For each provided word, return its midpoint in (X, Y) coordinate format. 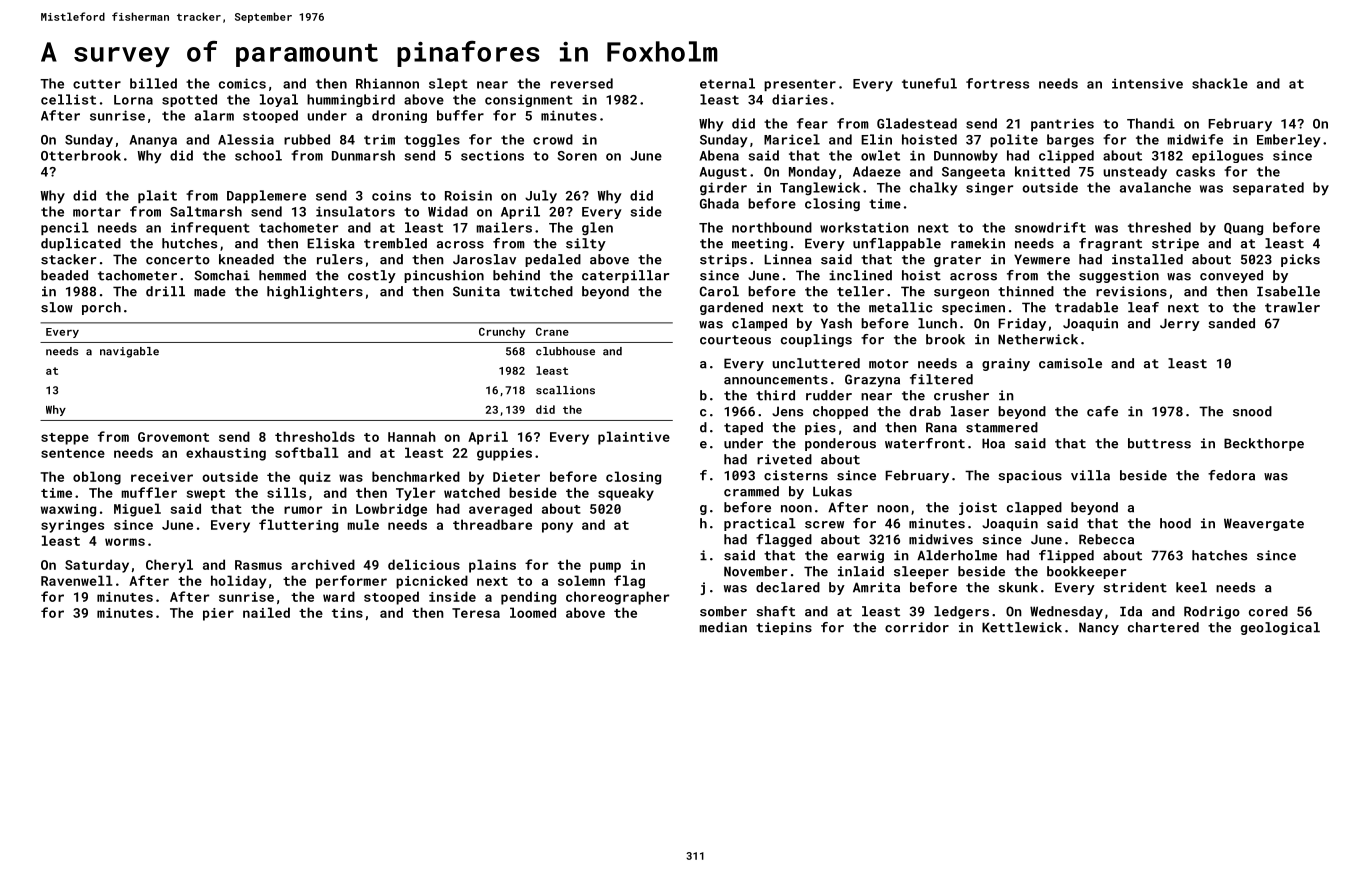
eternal (727, 83)
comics (242, 83)
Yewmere (1042, 259)
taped (743, 428)
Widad (448, 211)
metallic (900, 307)
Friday (1022, 324)
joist (978, 508)
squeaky (626, 494)
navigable (129, 352)
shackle (1220, 83)
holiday (238, 582)
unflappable (897, 244)
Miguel (137, 510)
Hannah (412, 436)
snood (1252, 411)
